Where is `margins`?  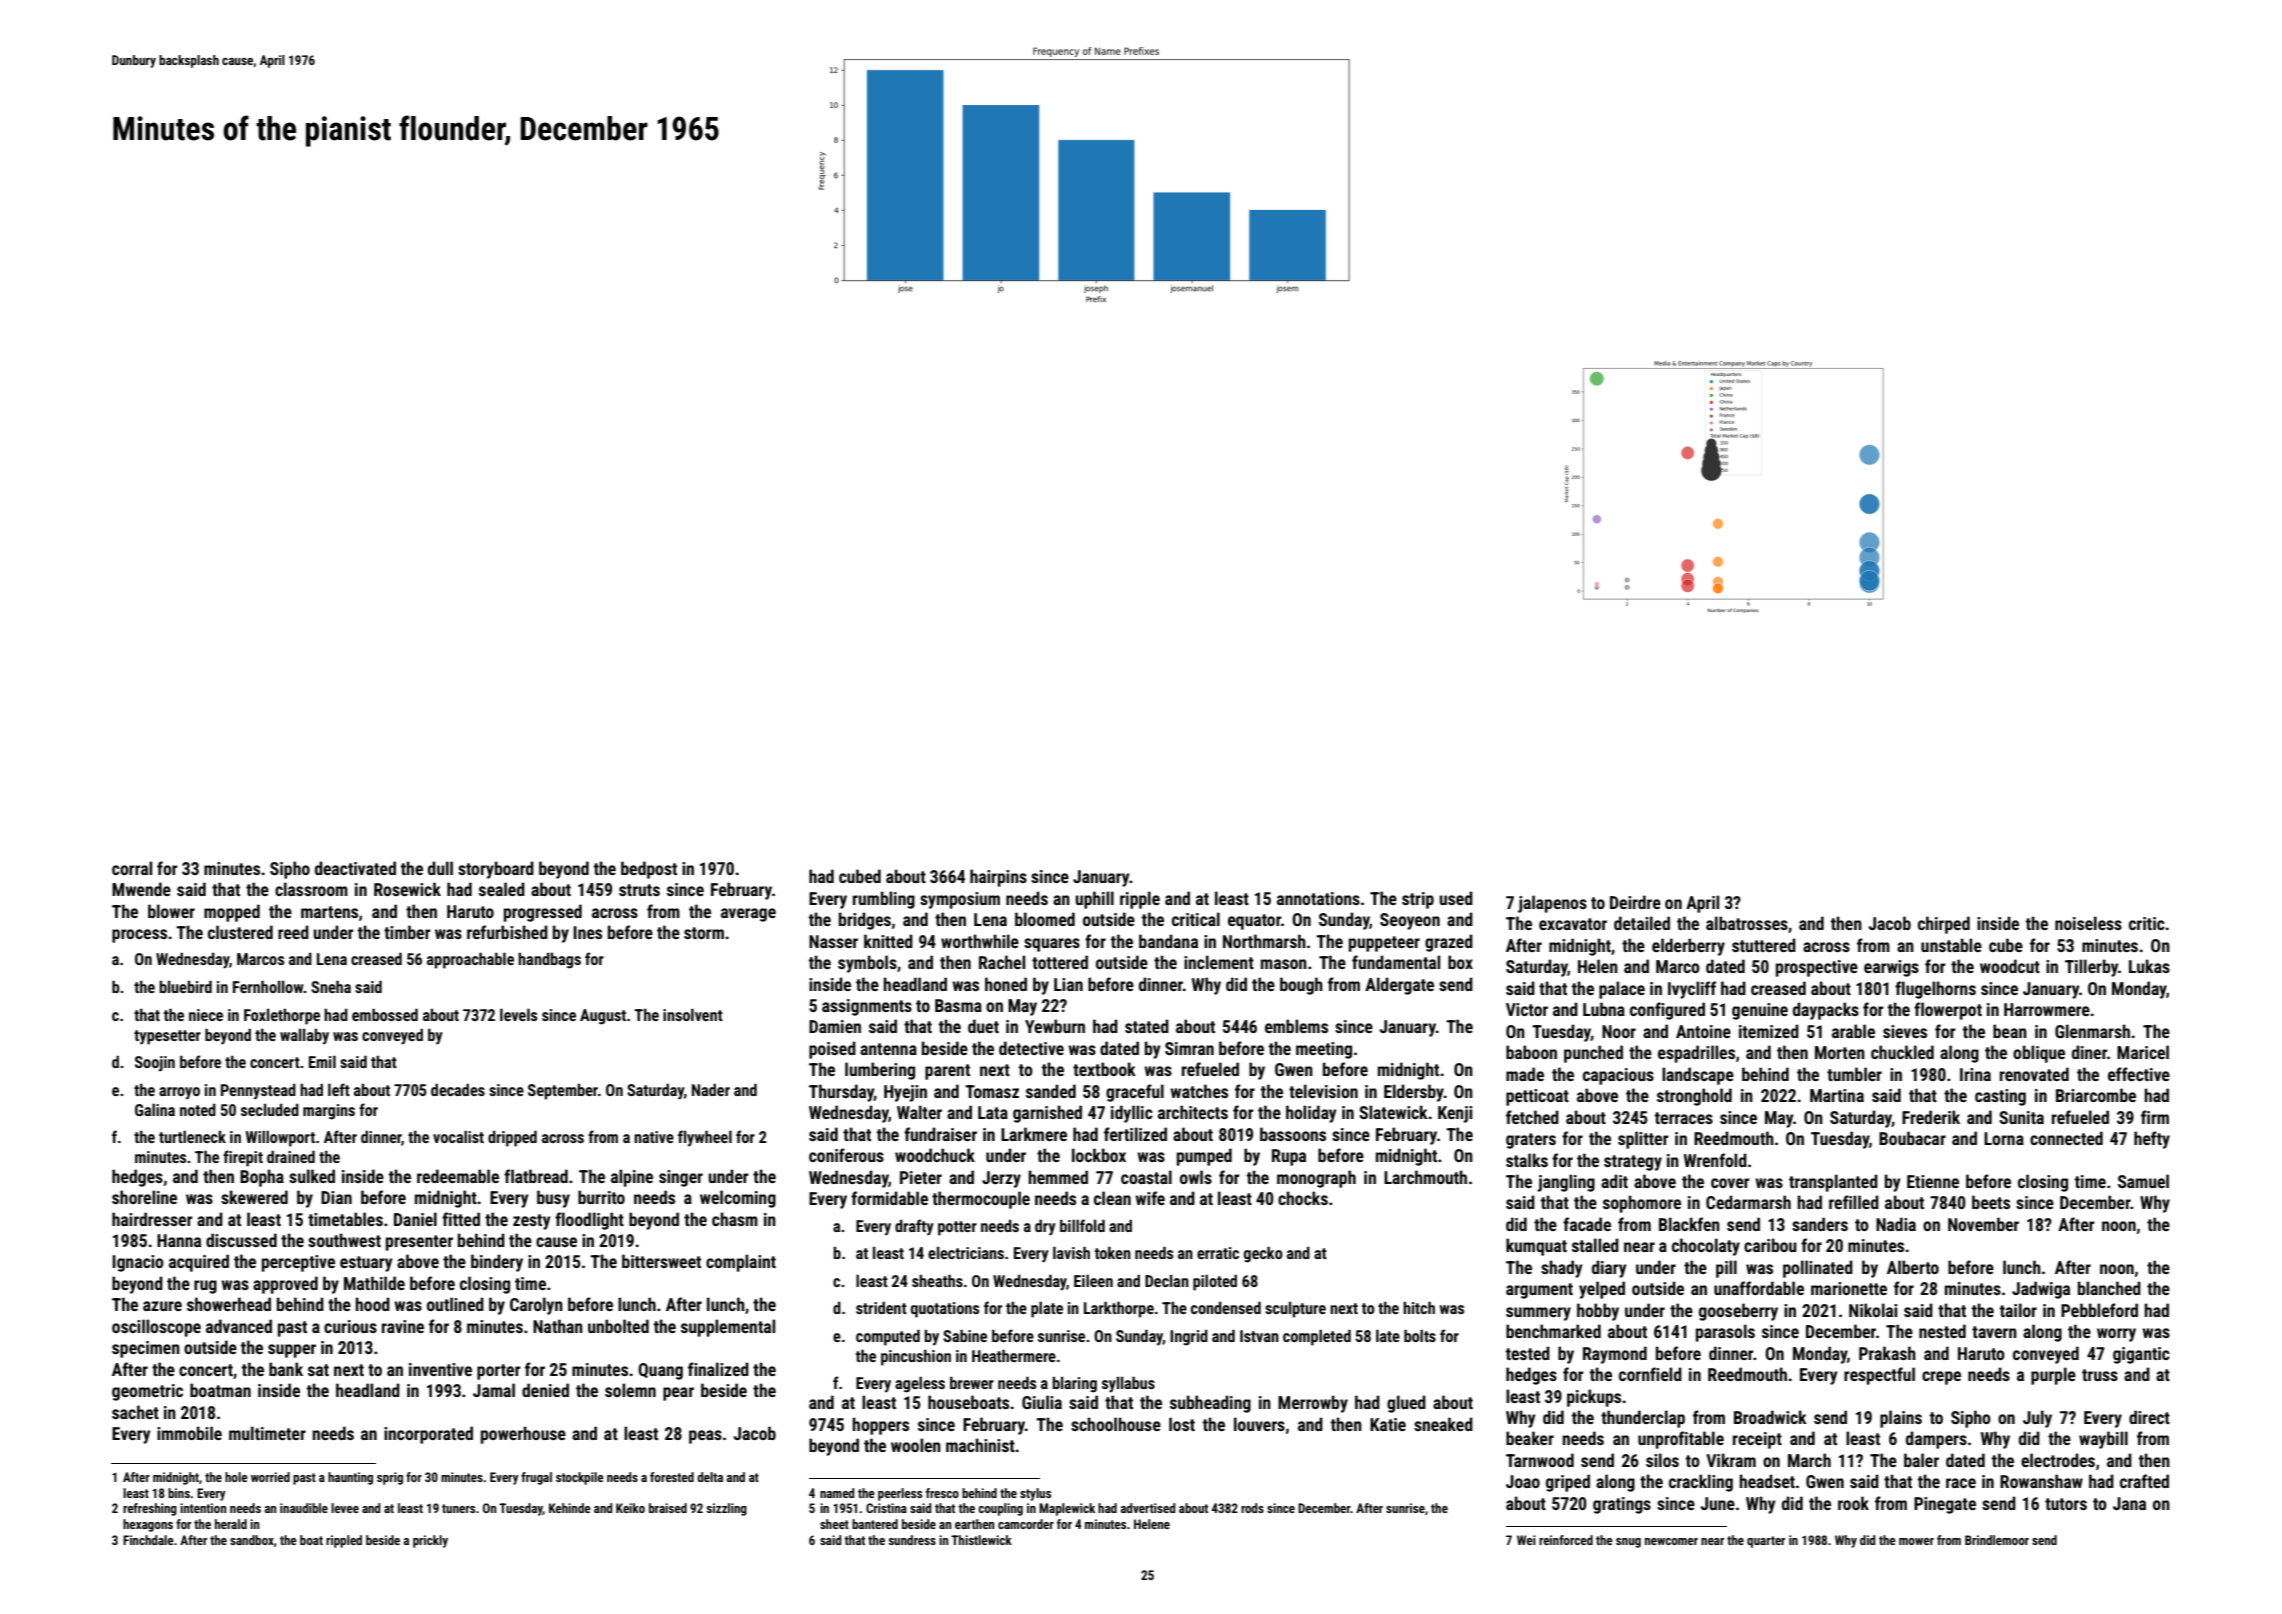 margins is located at coordinates (329, 1112).
